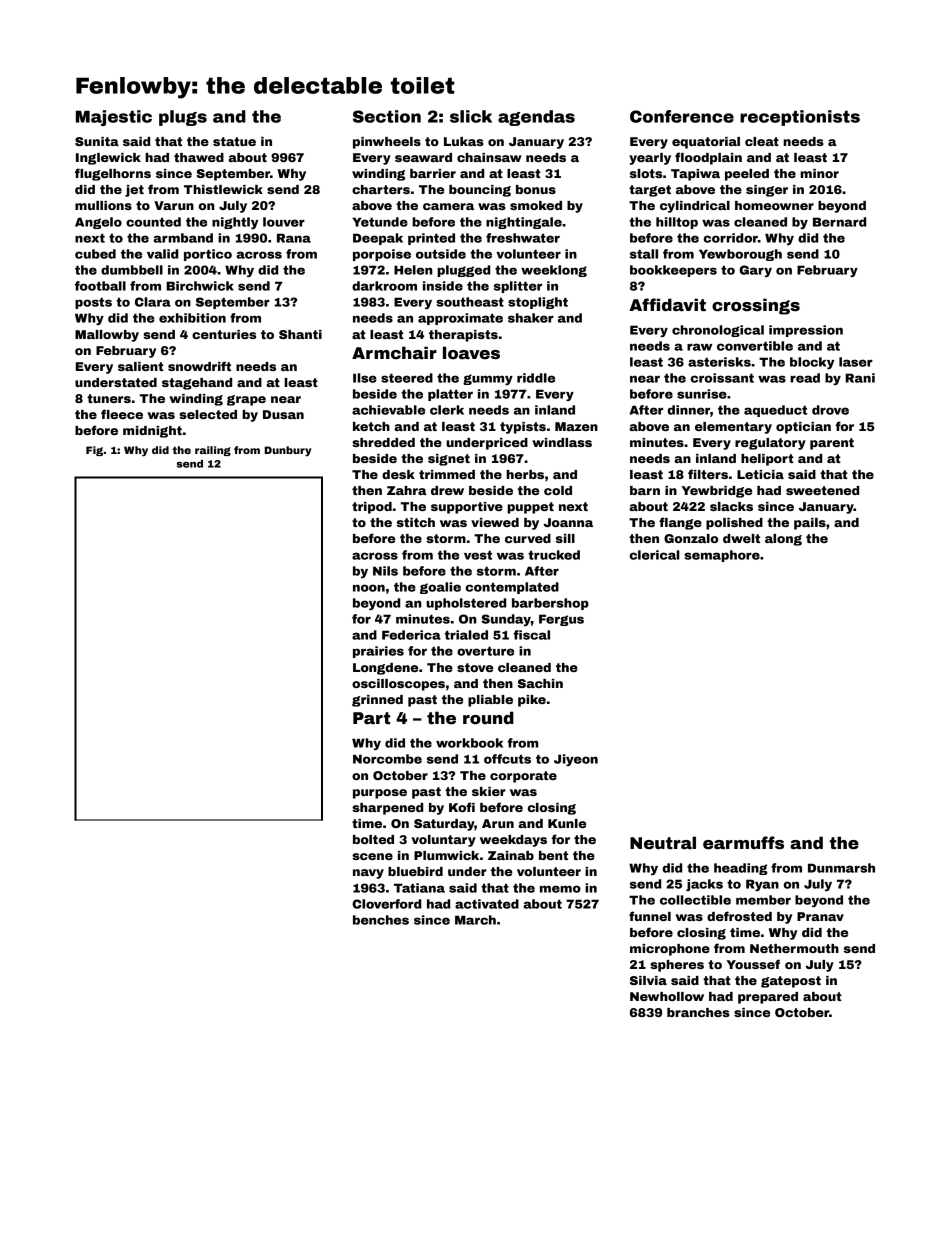 The width and height of the screenshot is (952, 1233). What do you see at coordinates (554, 555) in the screenshot?
I see `trucked` at bounding box center [554, 555].
